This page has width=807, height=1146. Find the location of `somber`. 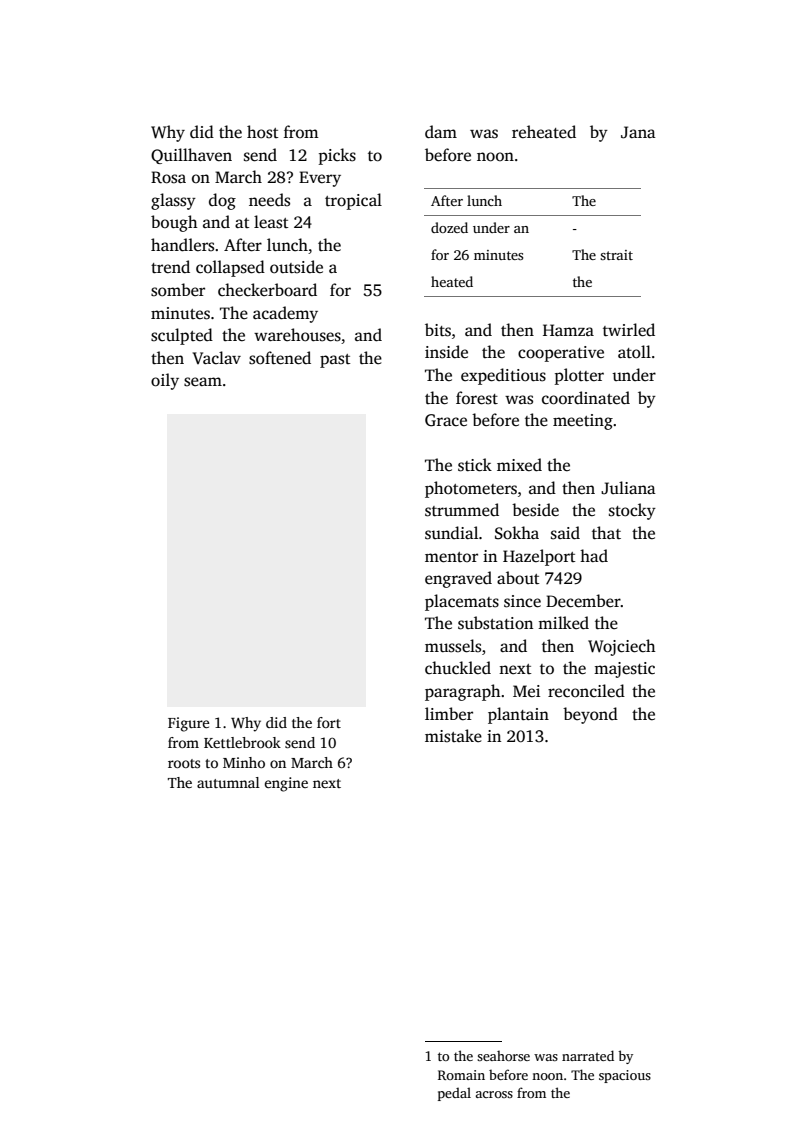

somber is located at coordinates (178, 290).
